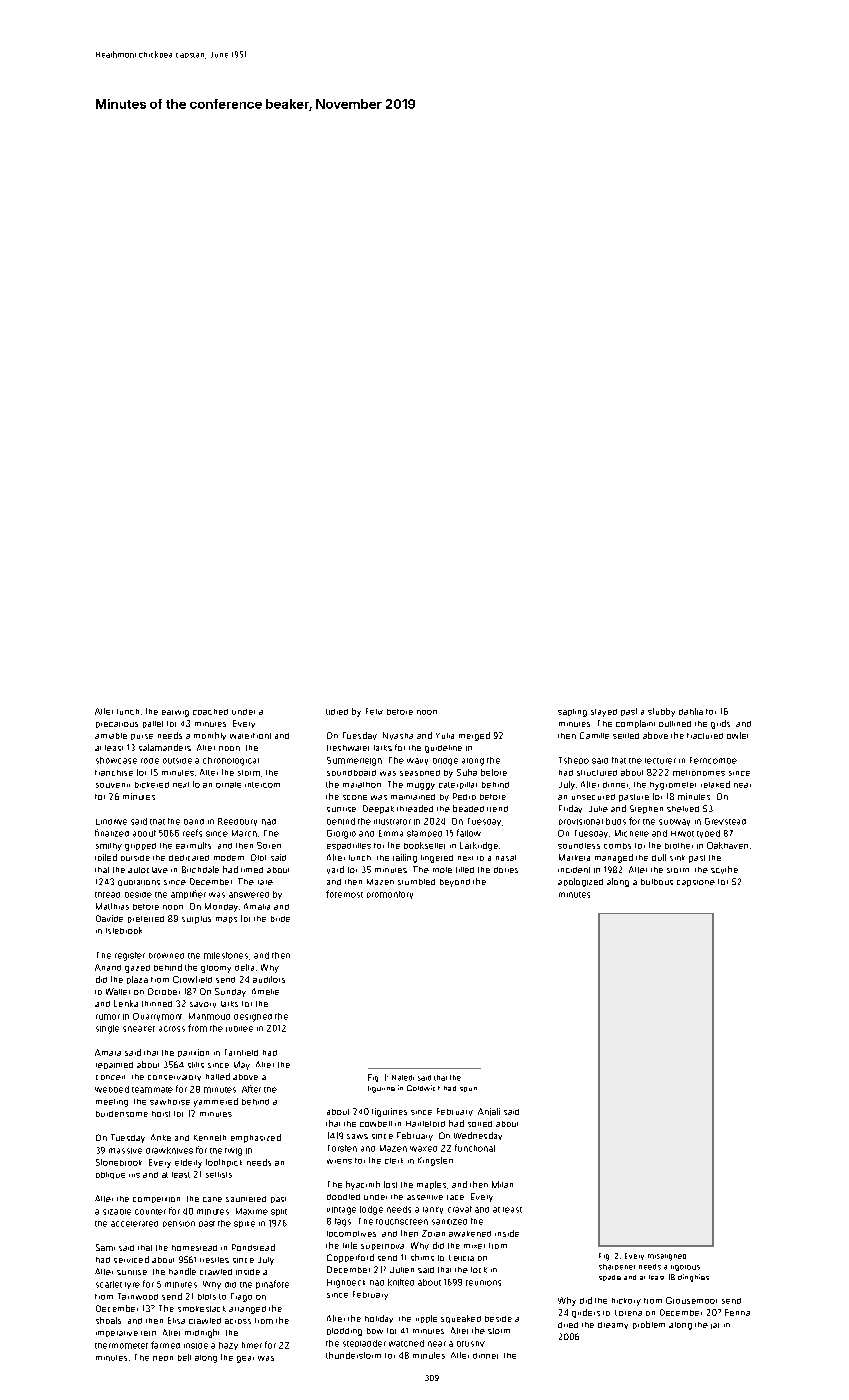  I want to click on hickory, so click(626, 1302).
